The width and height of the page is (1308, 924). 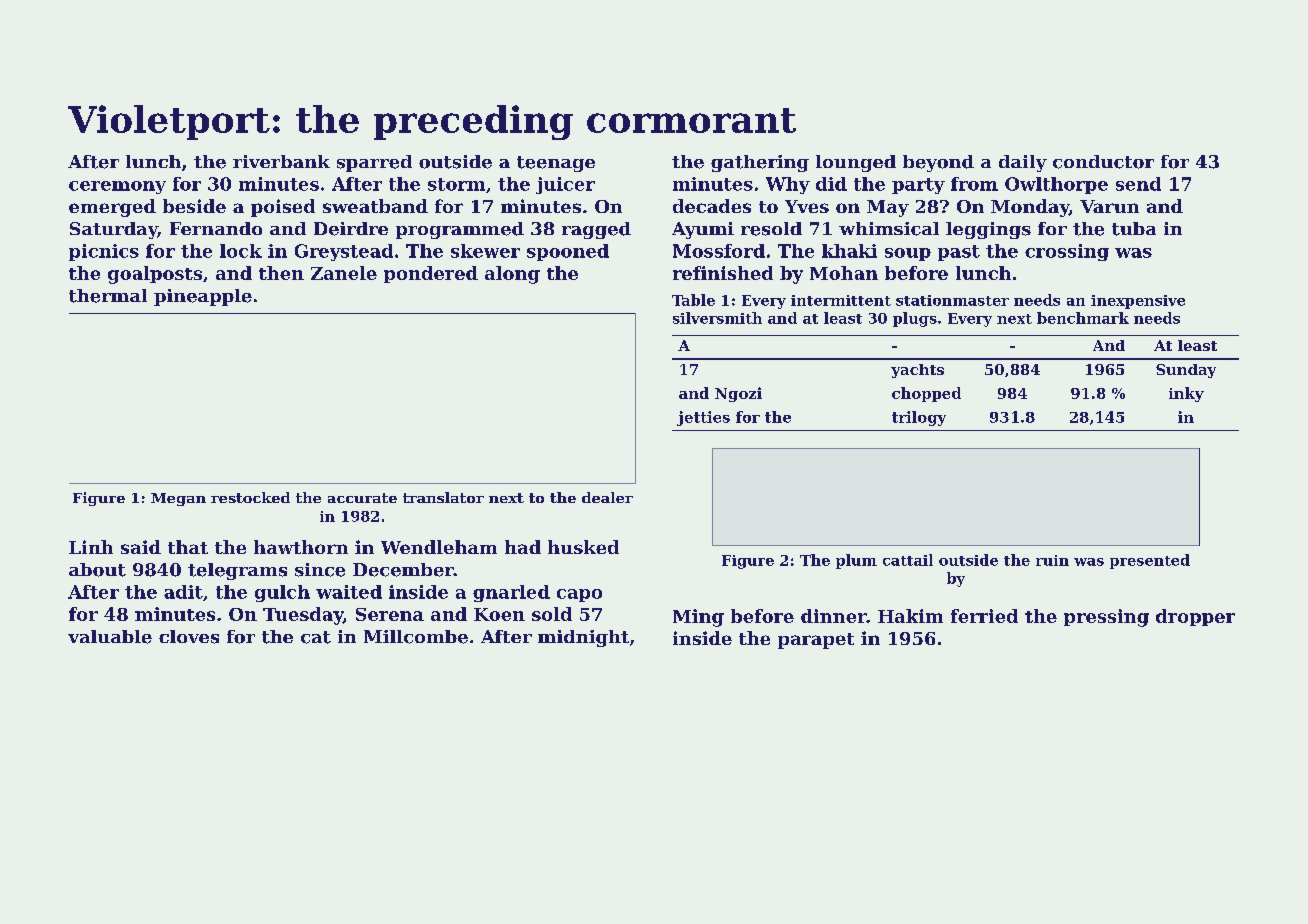 What do you see at coordinates (375, 206) in the page?
I see `sweatband` at bounding box center [375, 206].
